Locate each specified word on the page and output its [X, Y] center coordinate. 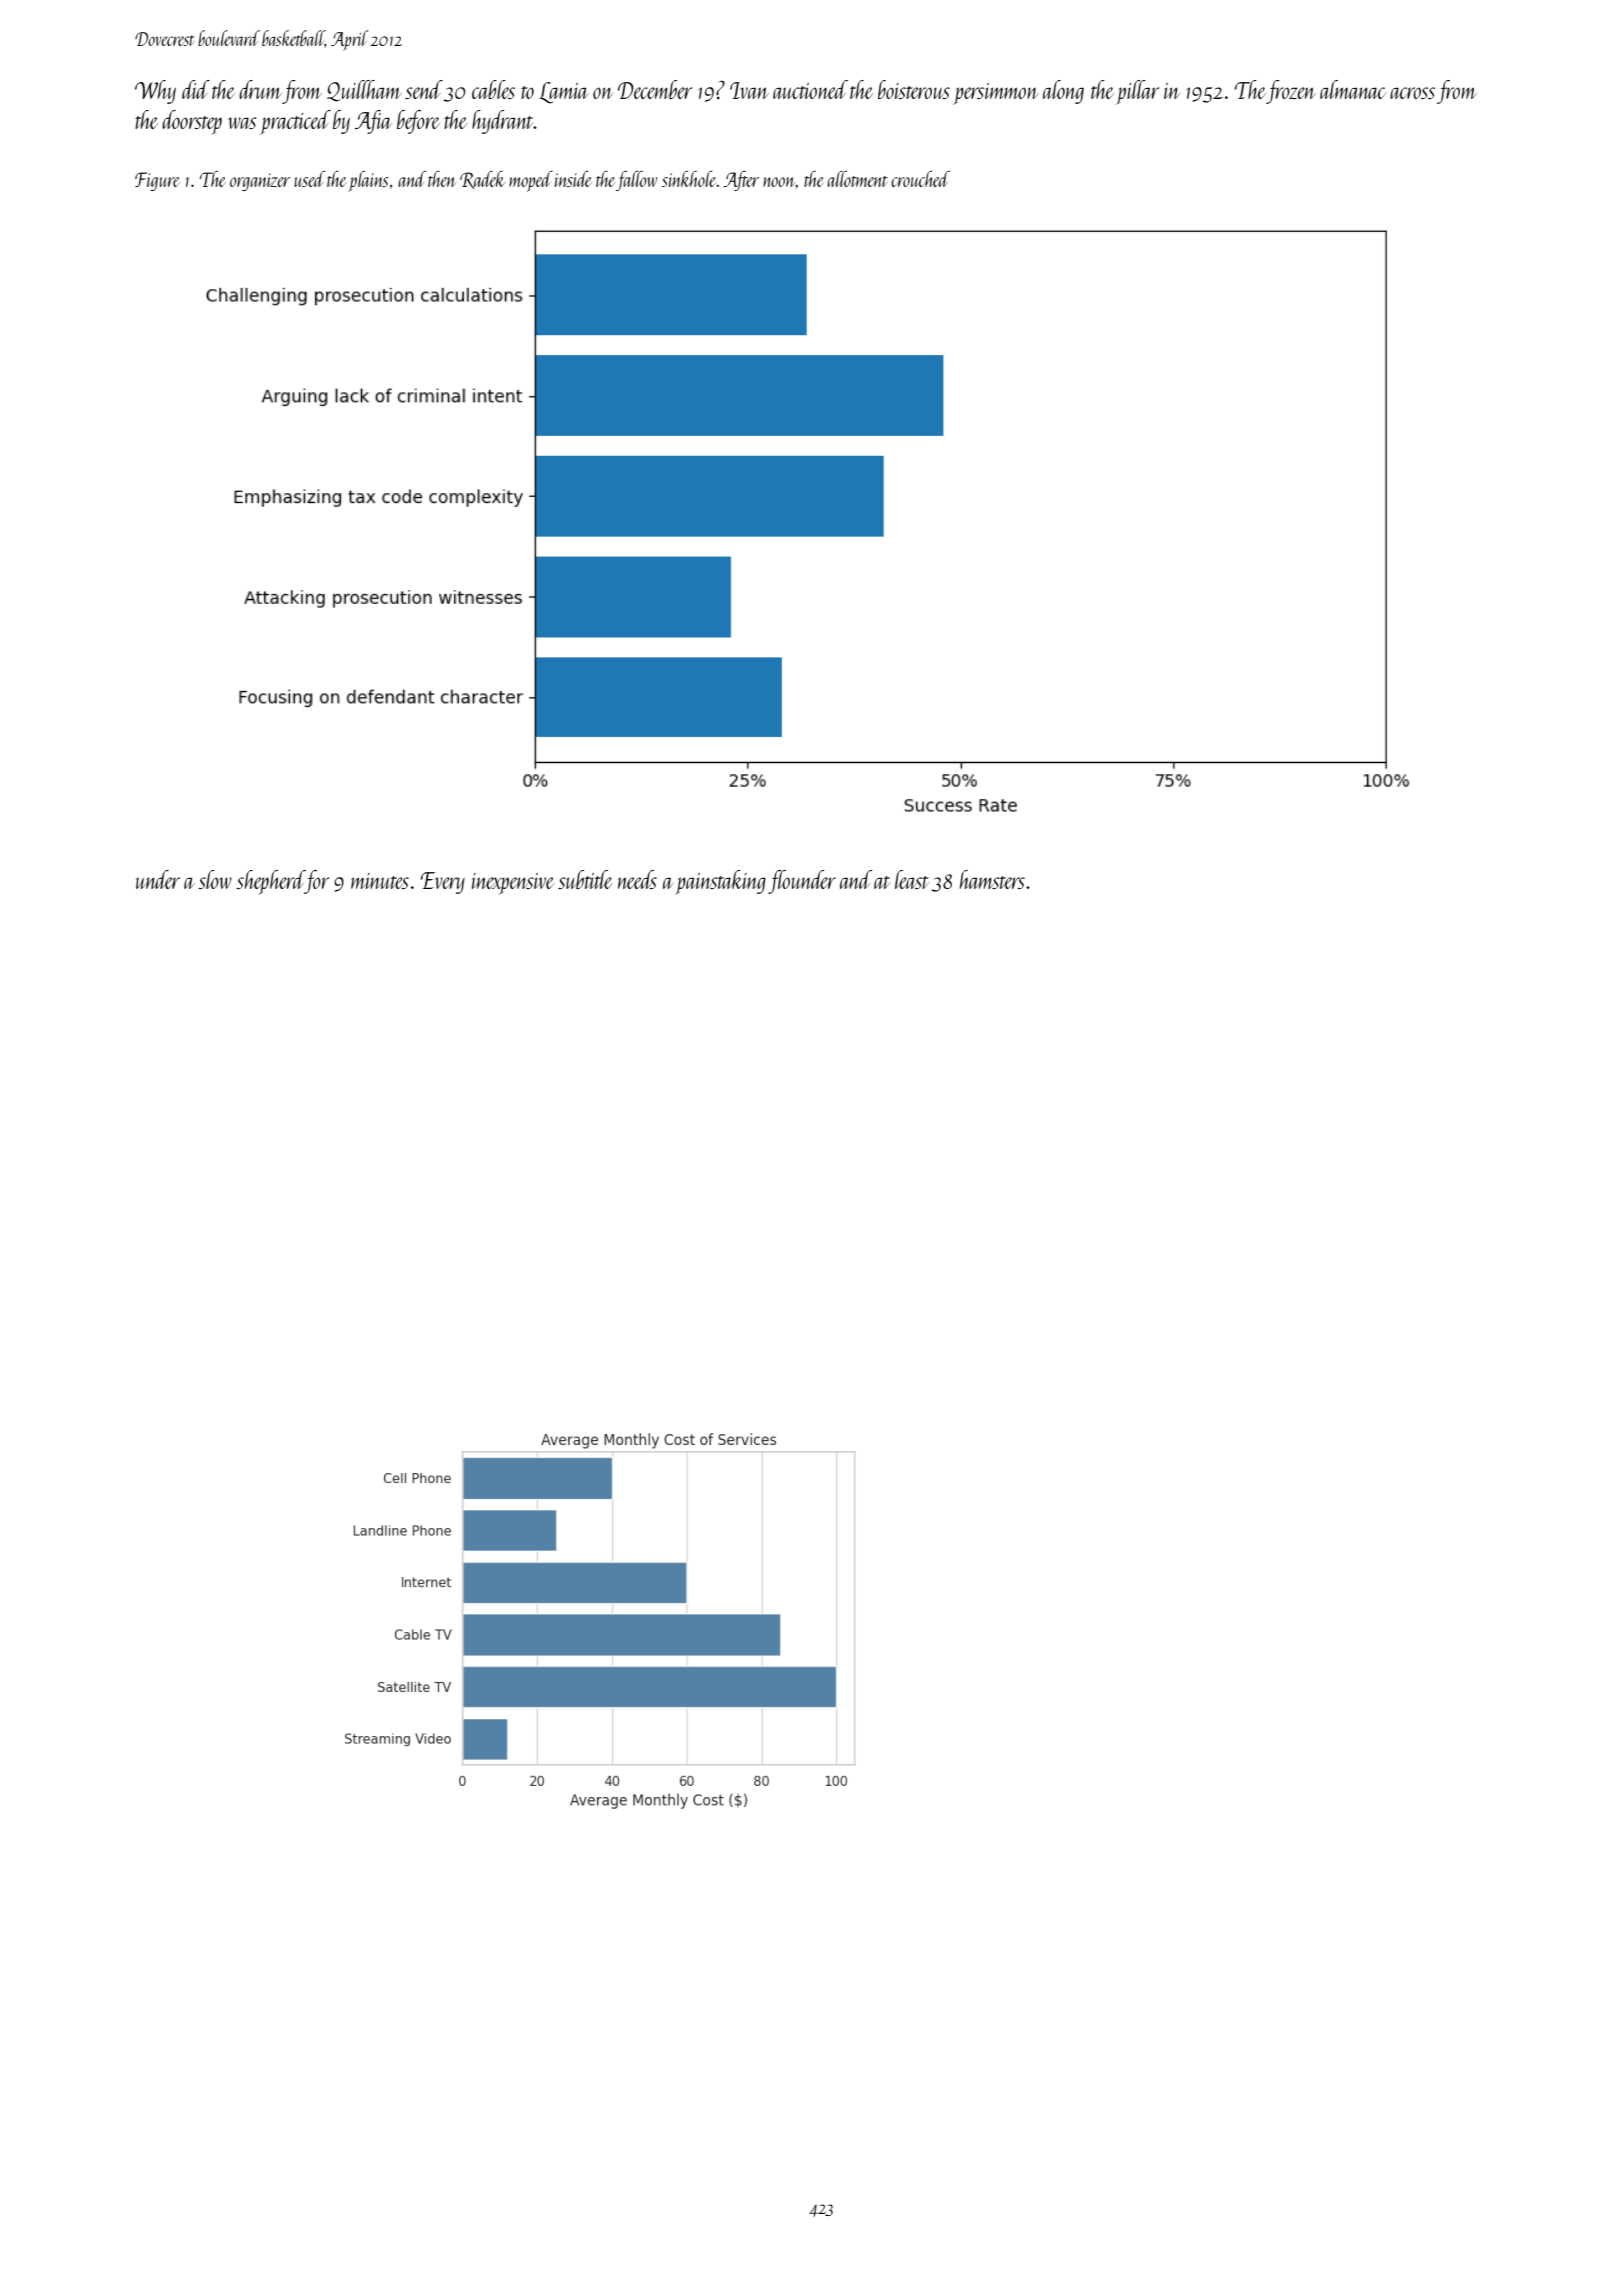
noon [779, 182]
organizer [260, 182]
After [741, 181]
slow [215, 879]
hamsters [992, 879]
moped [531, 181]
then [442, 179]
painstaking [720, 882]
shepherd [270, 882]
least [912, 879]
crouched [920, 179]
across [1412, 93]
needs [637, 879]
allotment [857, 179]
